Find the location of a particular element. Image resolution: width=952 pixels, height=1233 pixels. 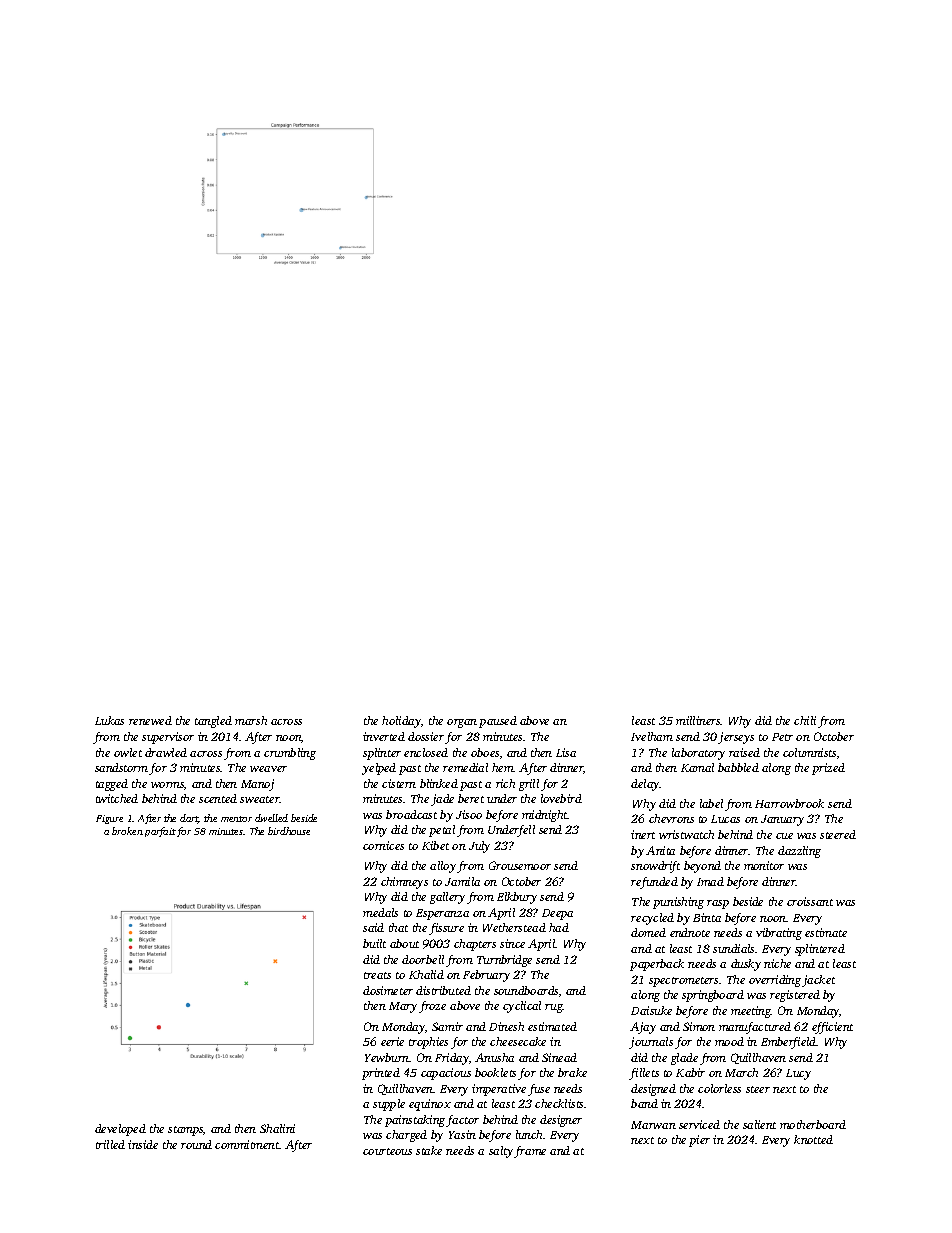

chili is located at coordinates (805, 720).
